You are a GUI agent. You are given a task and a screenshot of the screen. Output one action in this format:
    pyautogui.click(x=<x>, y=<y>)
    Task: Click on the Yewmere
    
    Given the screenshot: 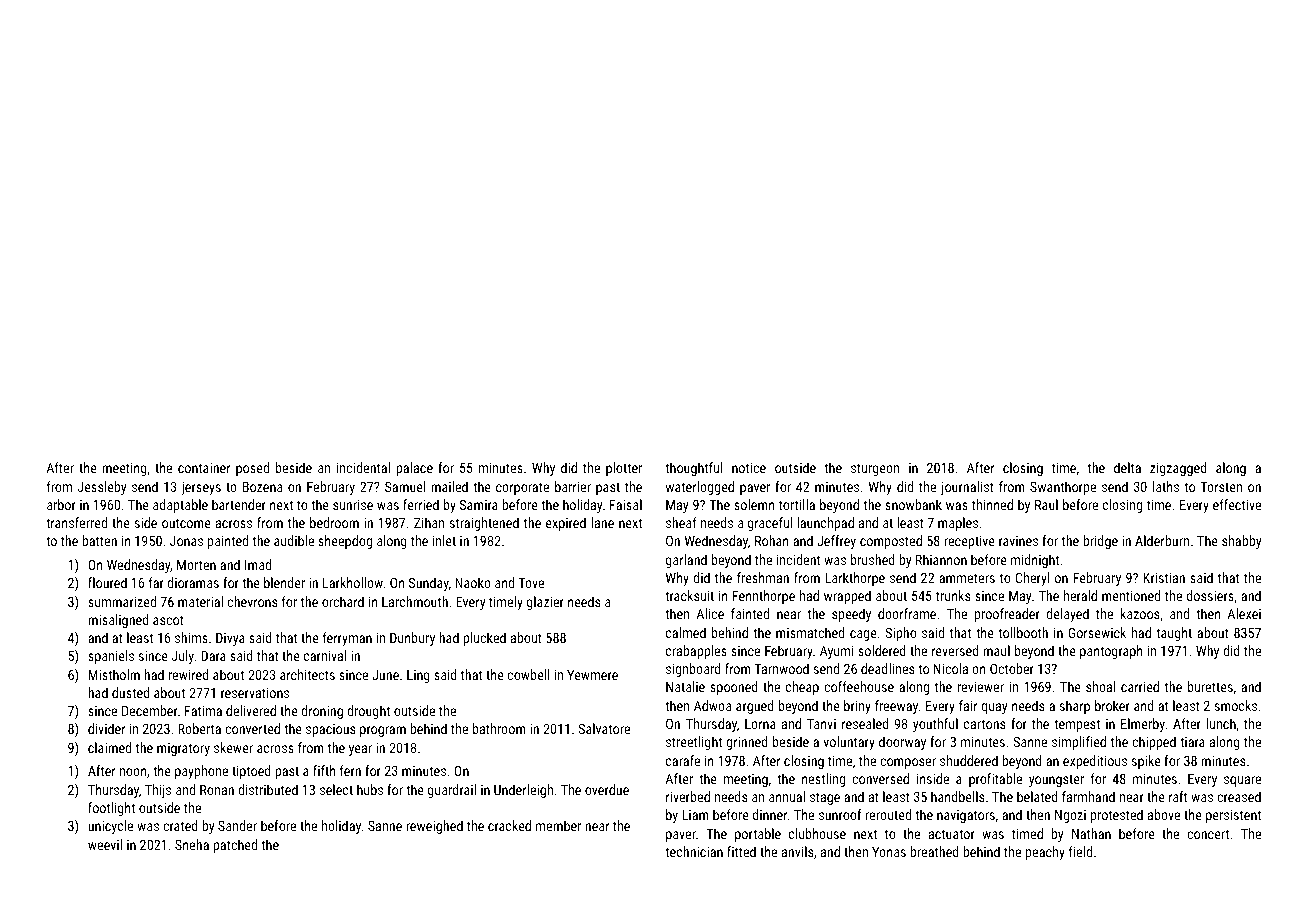 What is the action you would take?
    pyautogui.click(x=592, y=675)
